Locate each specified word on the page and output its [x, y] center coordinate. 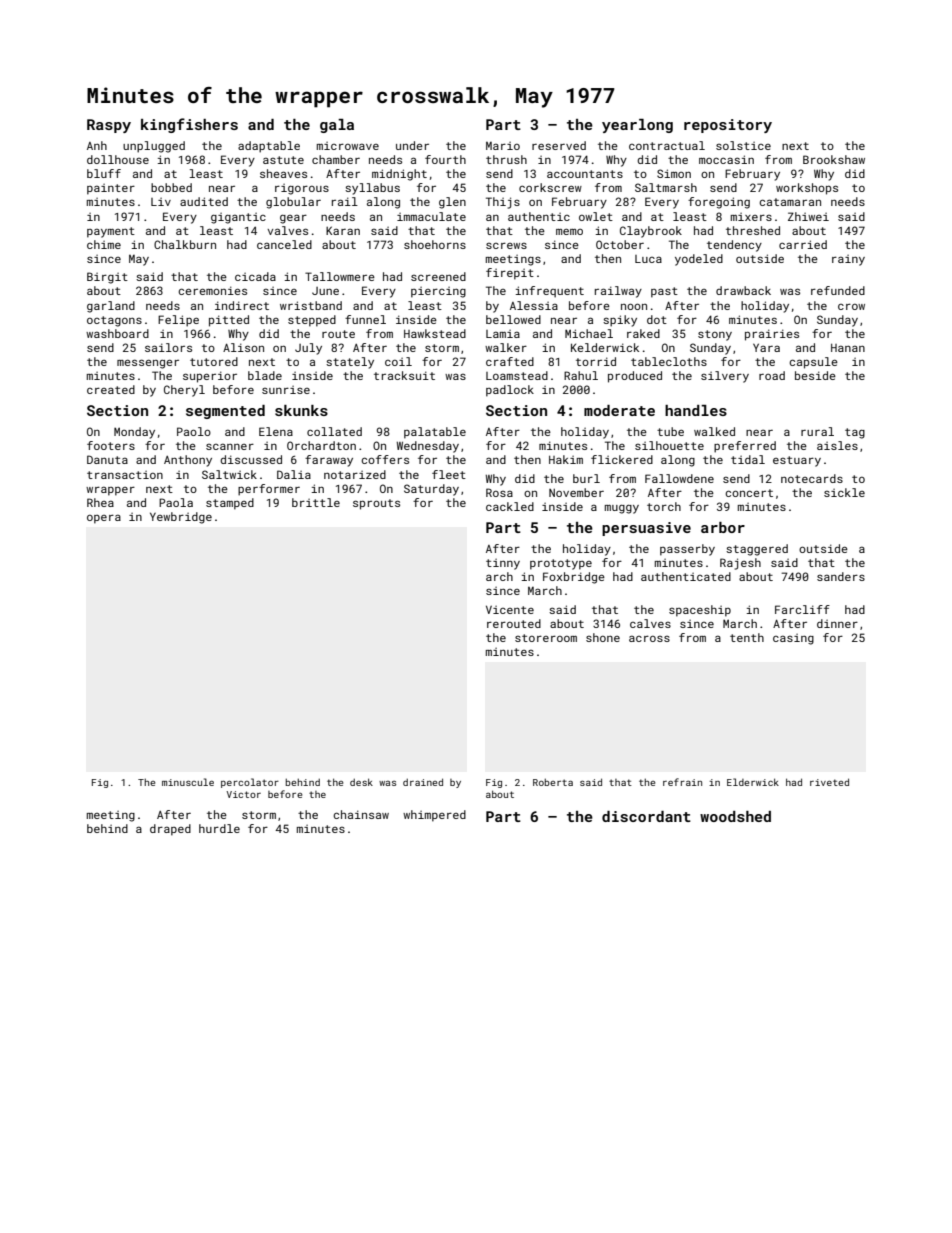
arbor [723, 527]
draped [170, 830]
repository [728, 126]
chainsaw [361, 814]
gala [337, 126]
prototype [561, 564]
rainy [848, 260]
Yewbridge [181, 518]
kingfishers [189, 125]
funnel [365, 319]
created [111, 389]
